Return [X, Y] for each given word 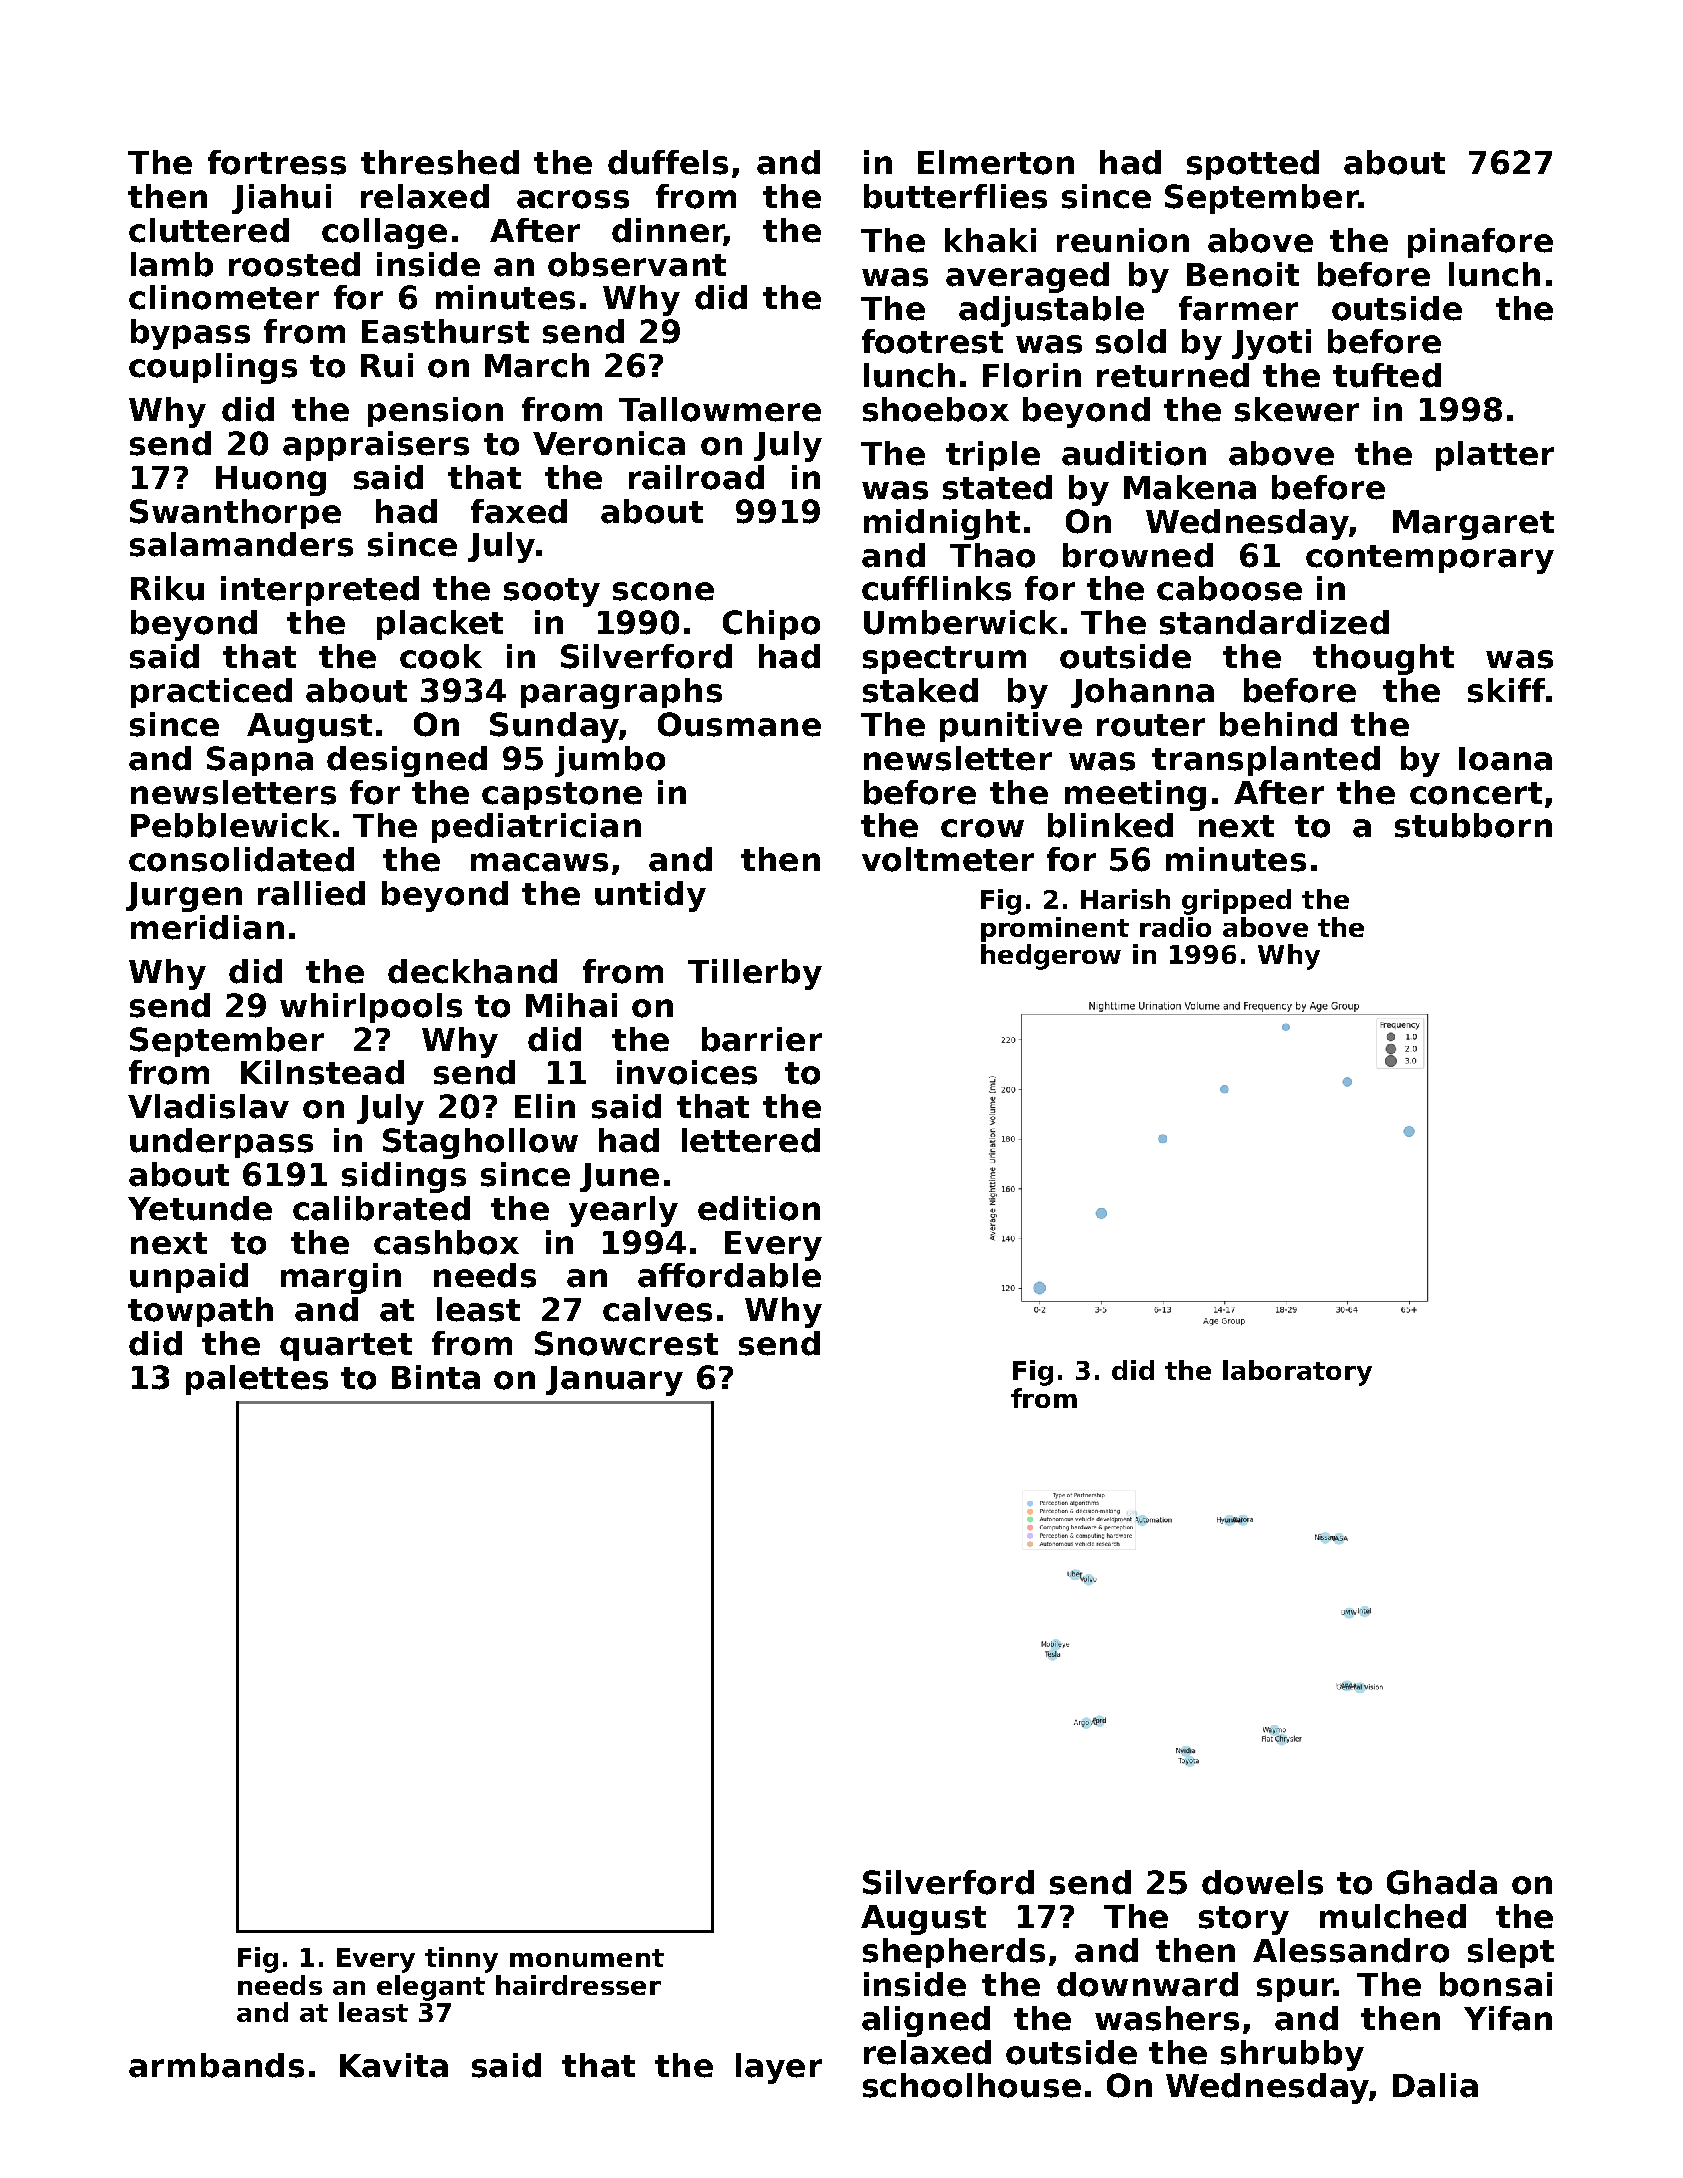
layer [779, 2068]
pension [435, 412]
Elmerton [996, 162]
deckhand [472, 971]
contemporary [1430, 559]
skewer [1297, 409]
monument [587, 1958]
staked [920, 690]
